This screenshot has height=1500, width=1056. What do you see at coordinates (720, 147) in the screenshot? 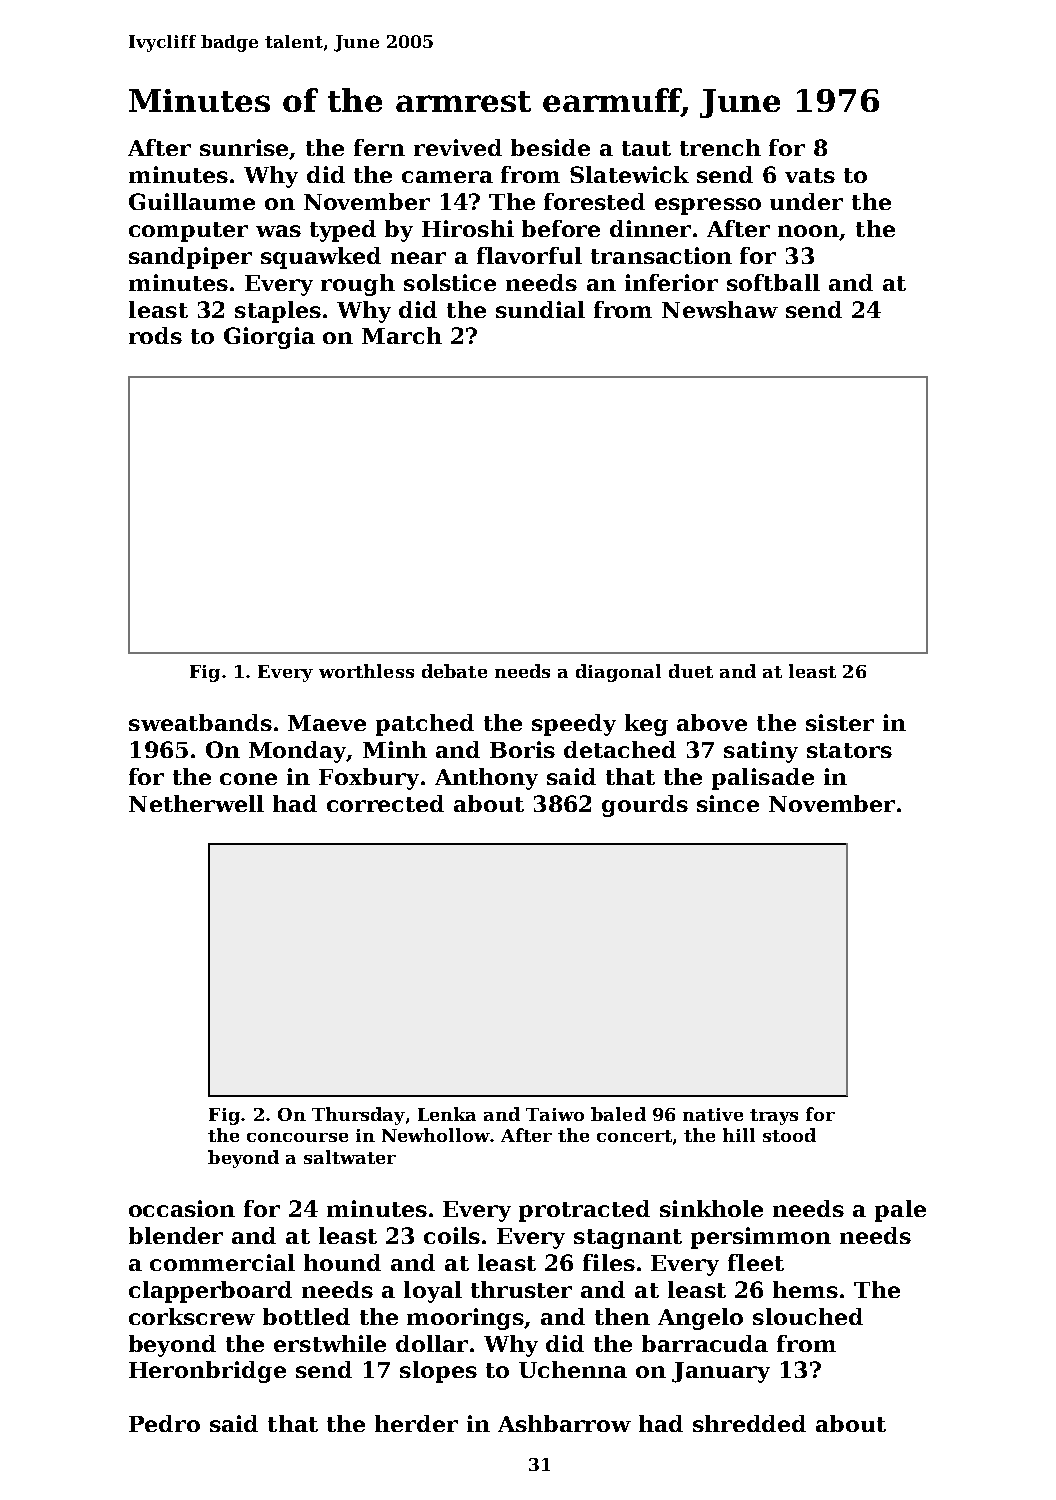
I see `trench` at bounding box center [720, 147].
